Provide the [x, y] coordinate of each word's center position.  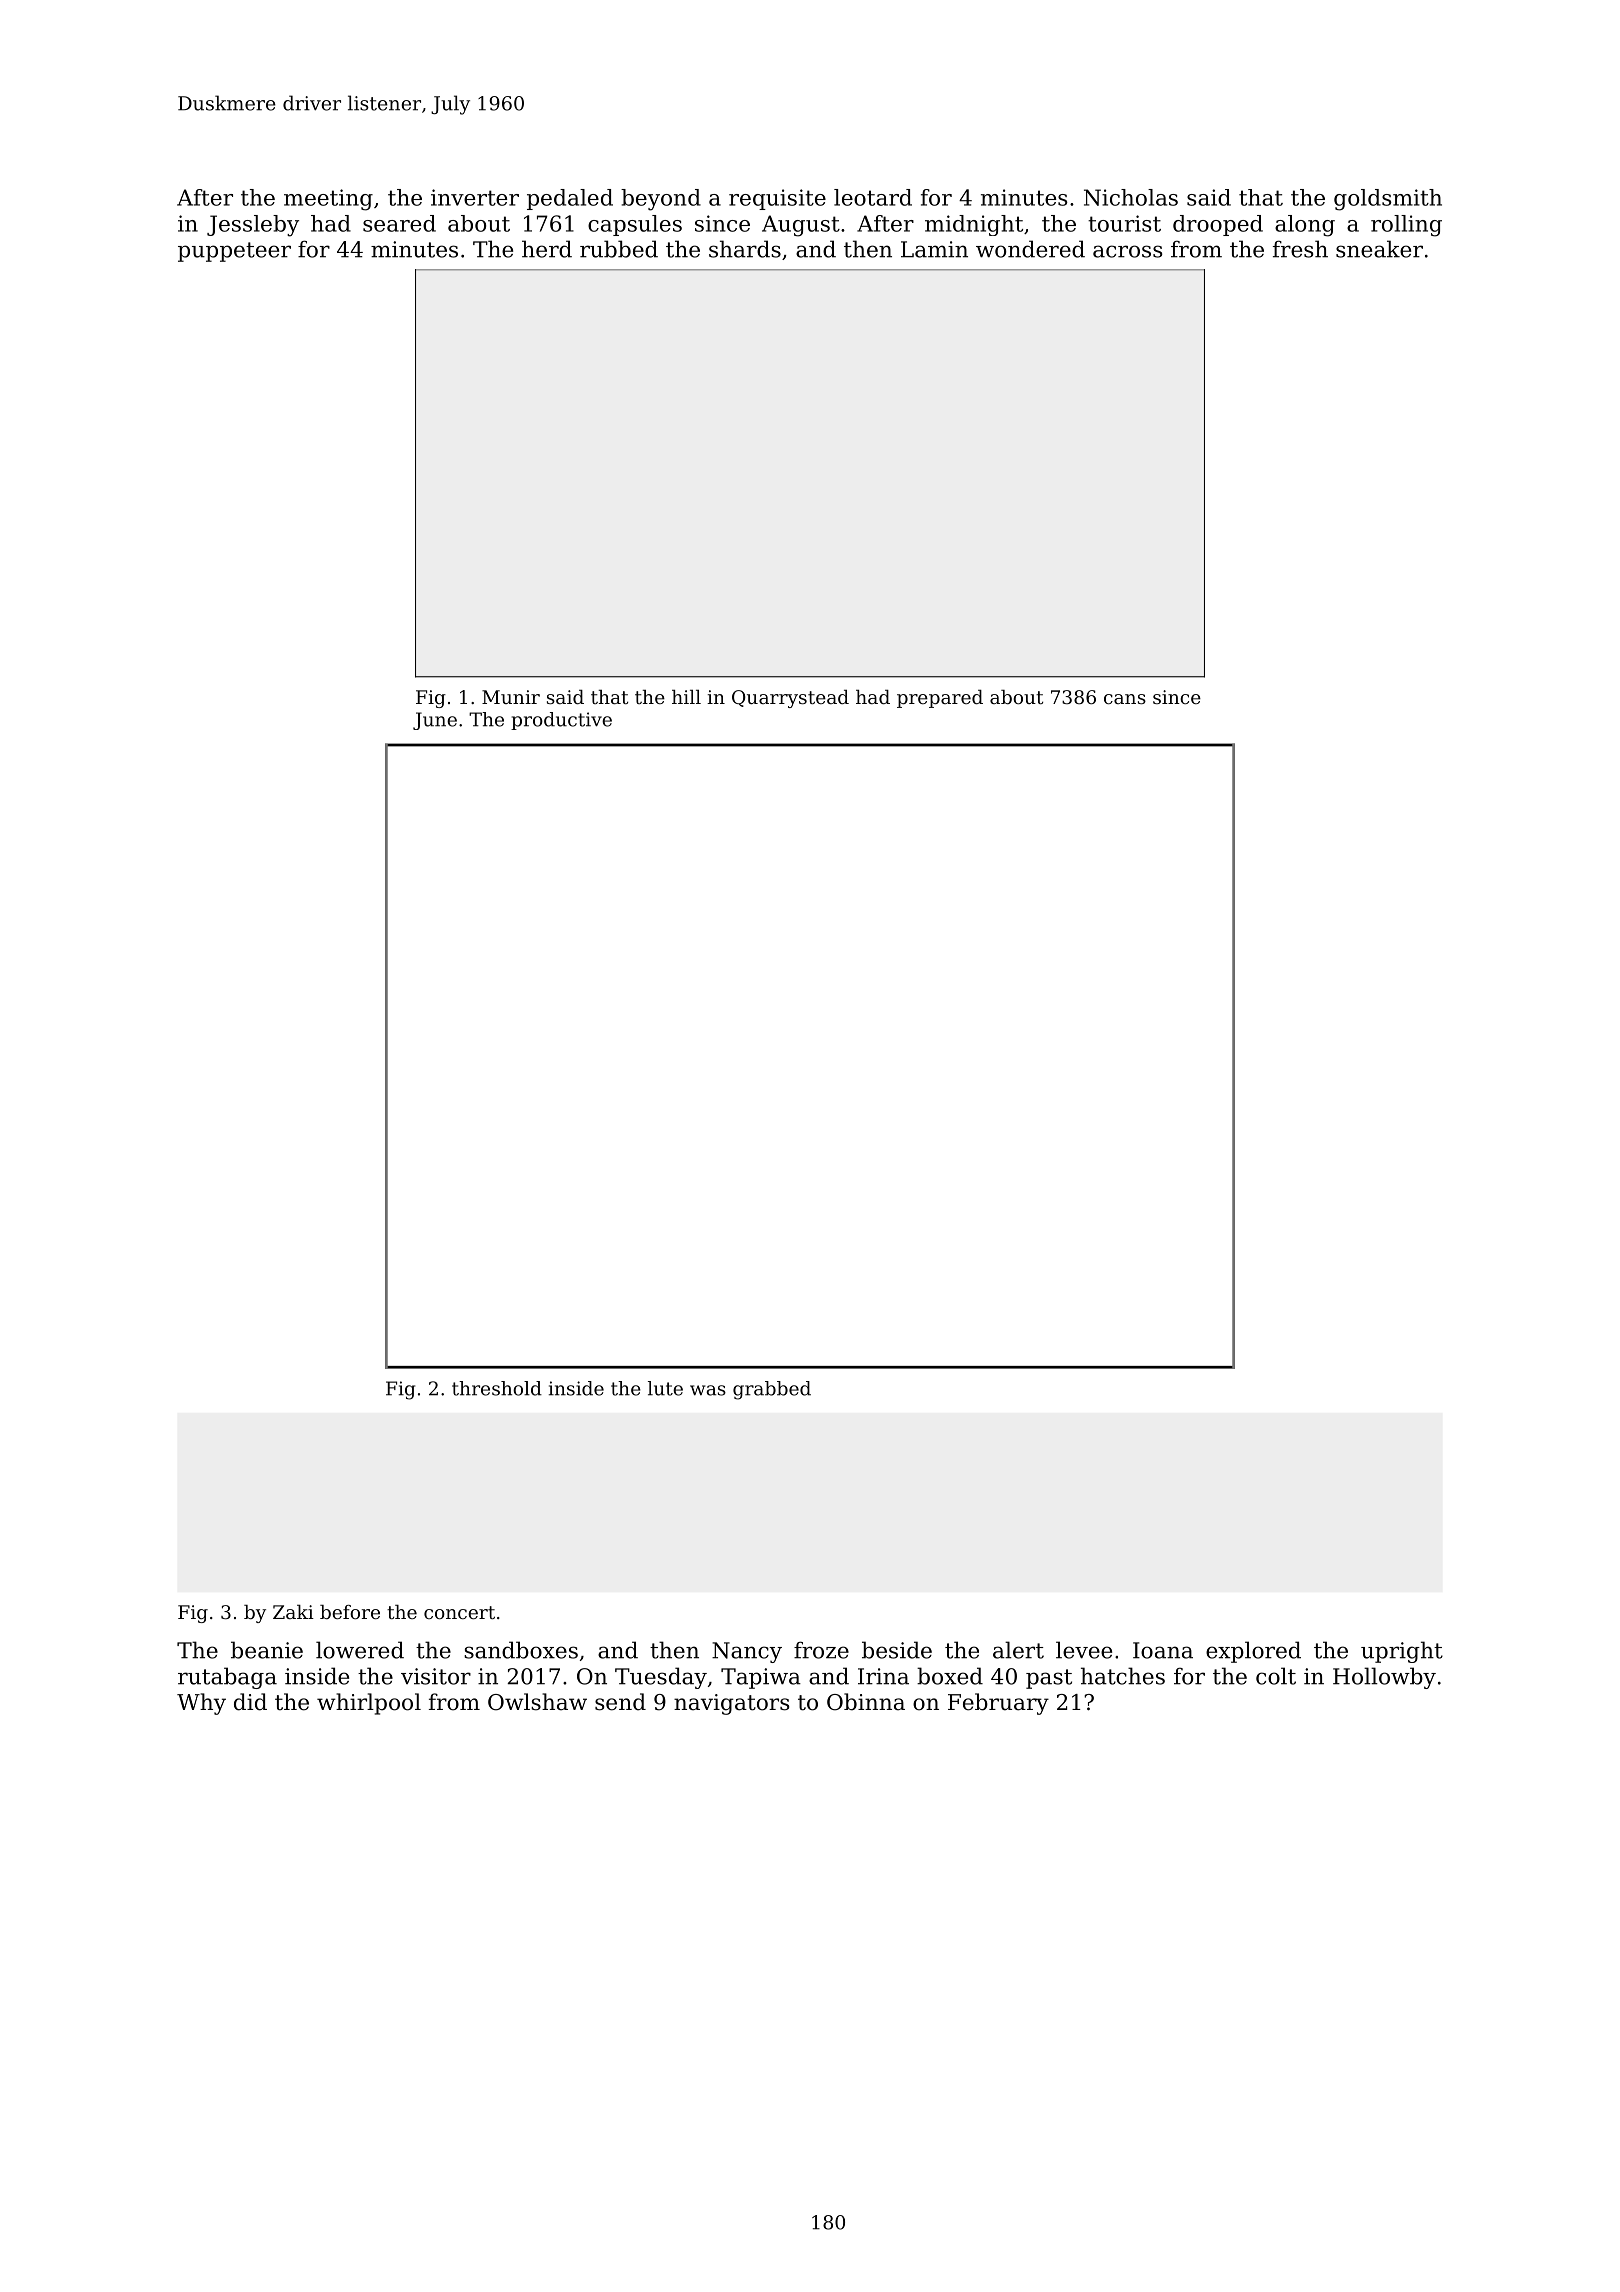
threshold [497, 1388]
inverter [475, 197]
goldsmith [1388, 200]
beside [897, 1650]
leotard [873, 197]
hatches [1123, 1676]
